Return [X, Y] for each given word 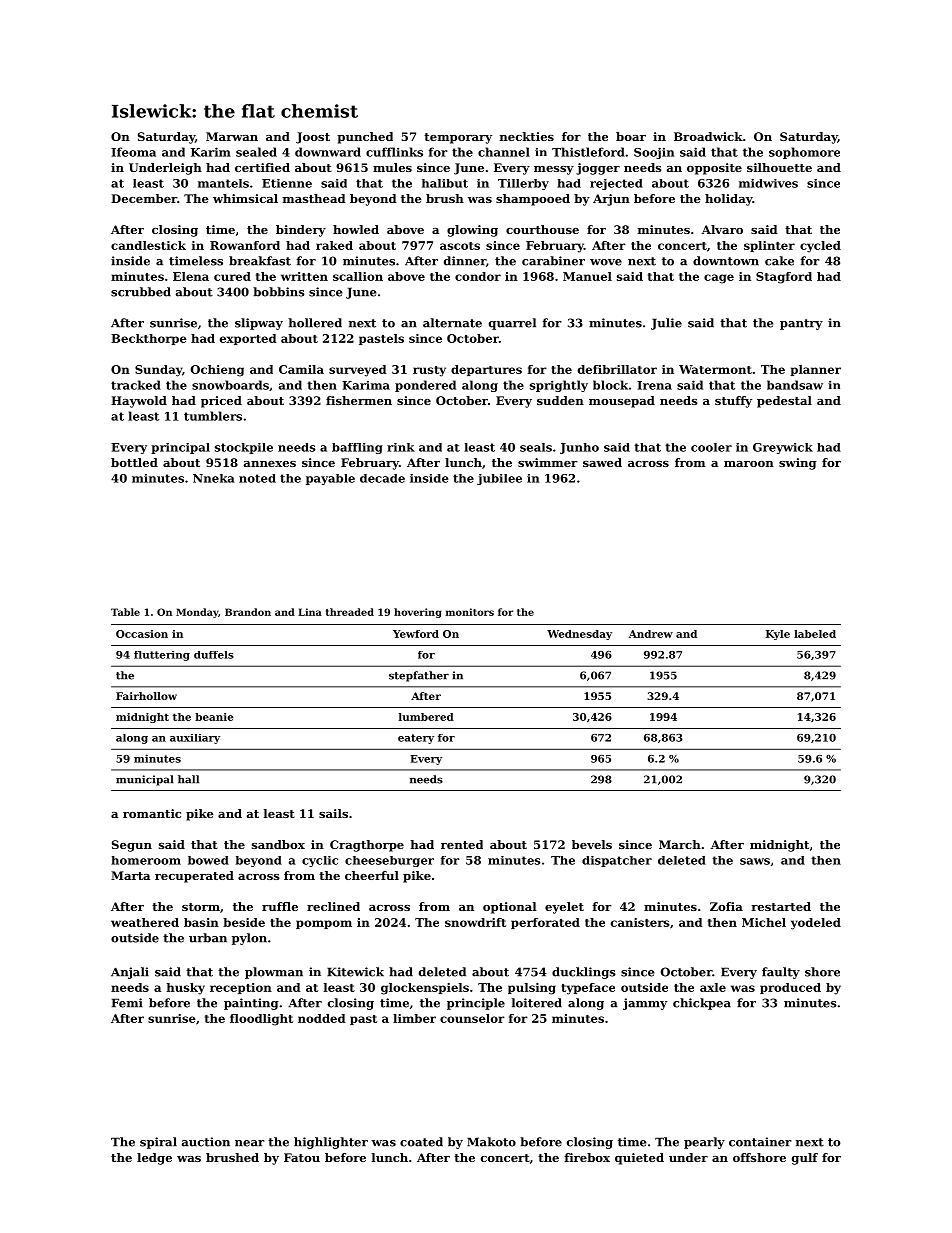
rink [401, 447]
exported [248, 339]
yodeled [816, 924]
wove [606, 262]
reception [241, 988]
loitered [537, 1003]
